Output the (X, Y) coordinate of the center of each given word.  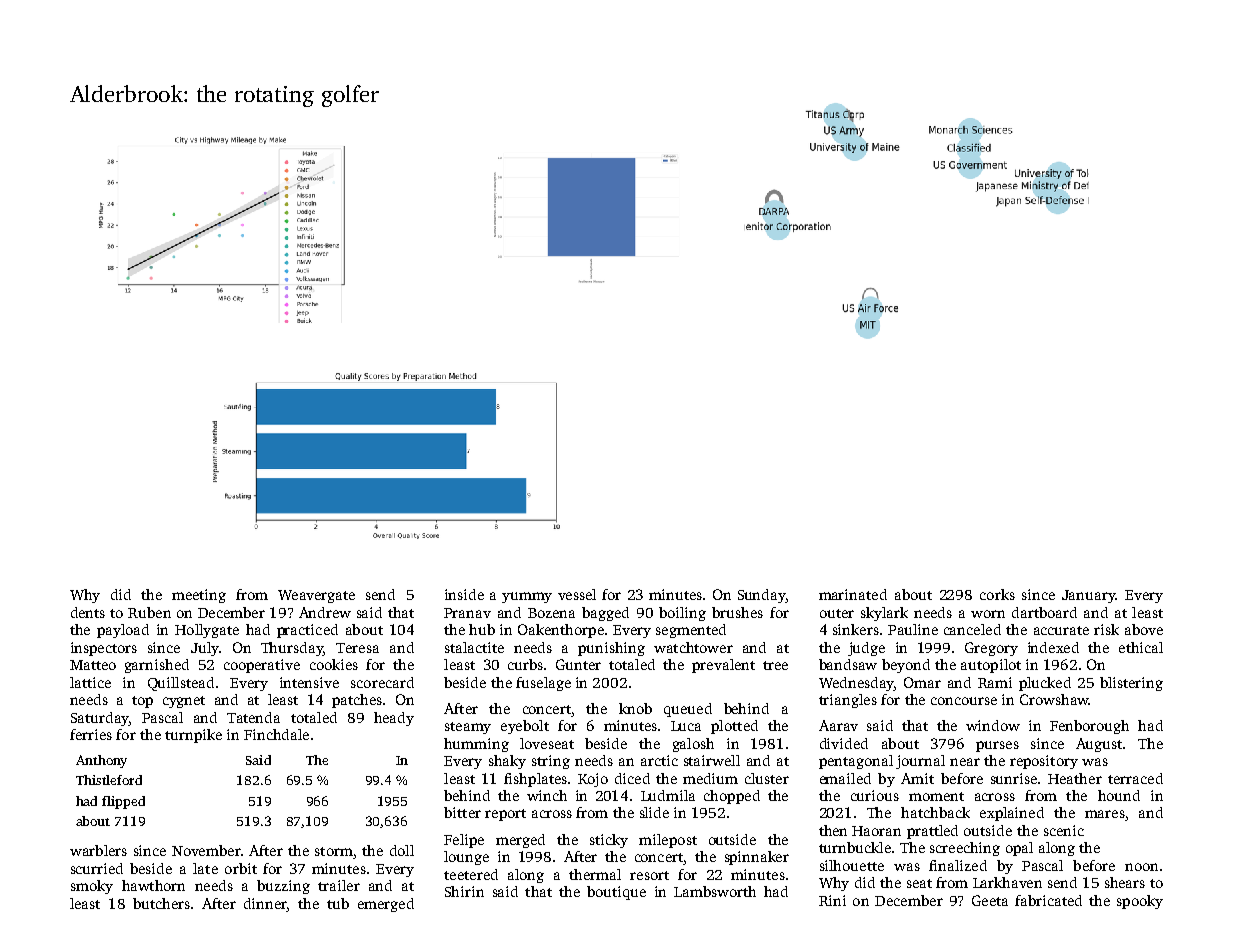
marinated (853, 594)
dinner (265, 903)
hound (1119, 795)
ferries (91, 734)
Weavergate (316, 596)
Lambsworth (715, 891)
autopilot (991, 666)
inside (464, 594)
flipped (123, 802)
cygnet (184, 702)
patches (357, 701)
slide (654, 812)
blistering (1131, 684)
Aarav (838, 725)
